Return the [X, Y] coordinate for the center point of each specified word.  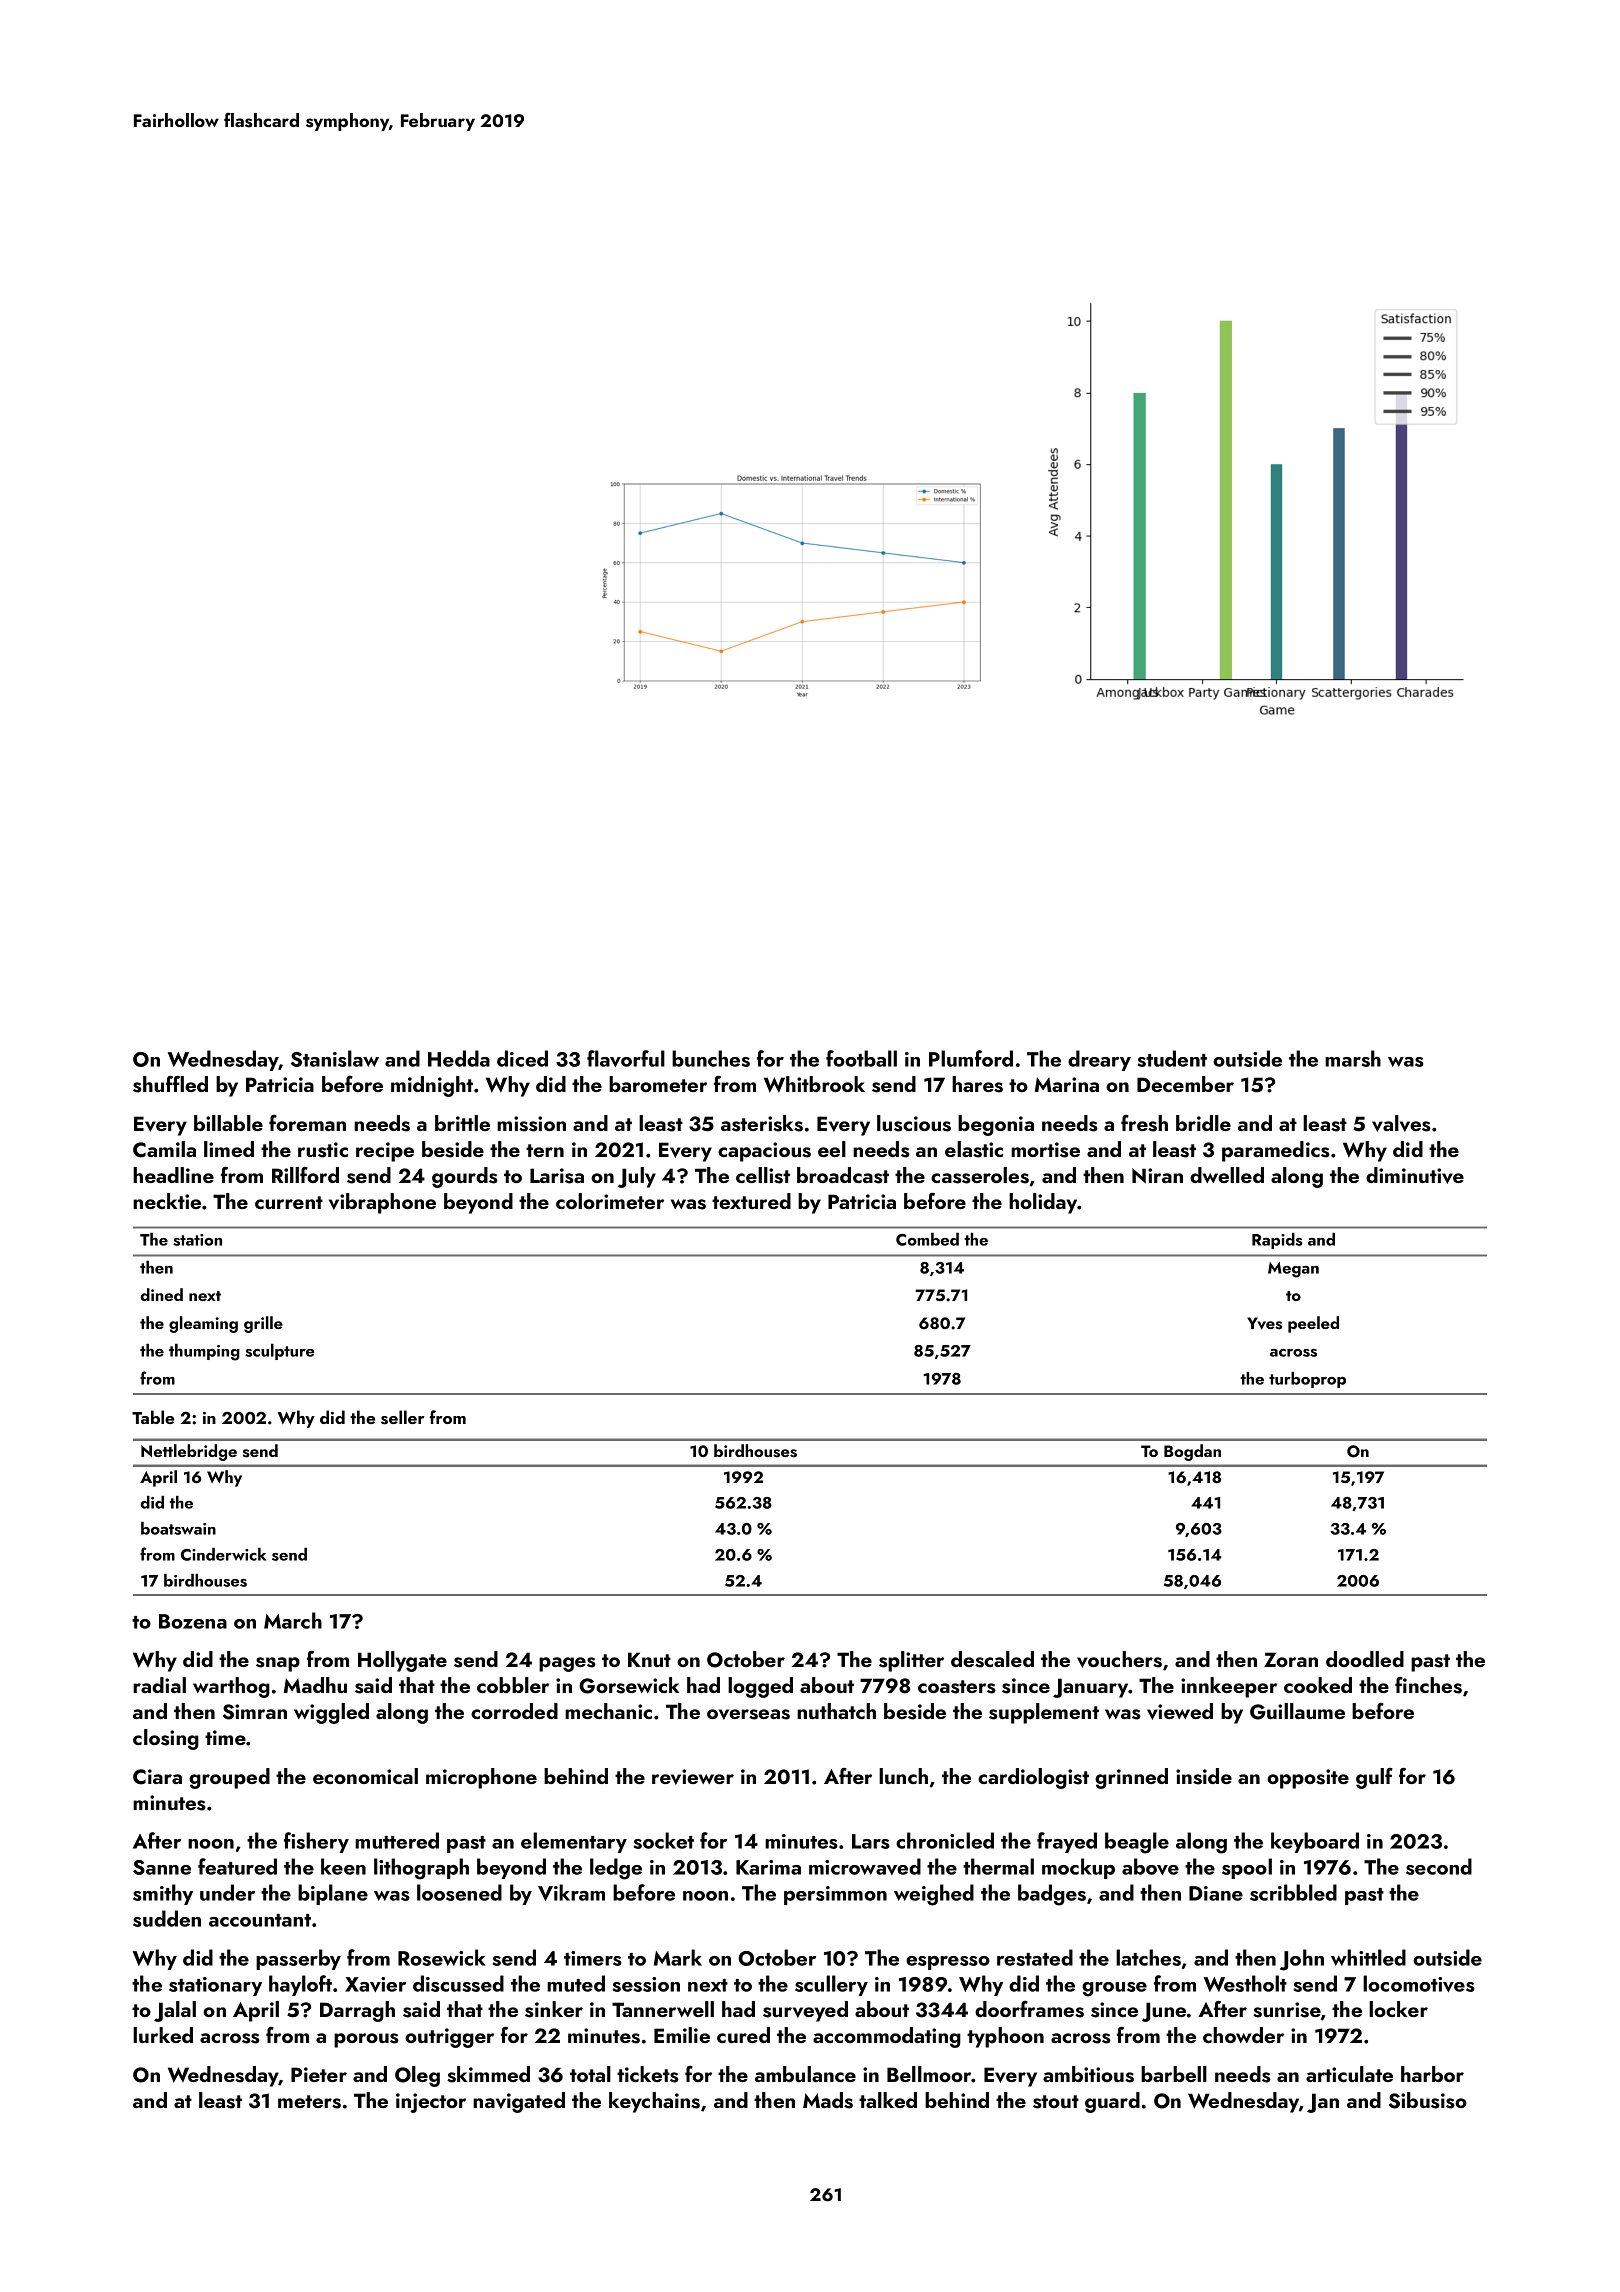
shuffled [170, 1084]
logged [760, 1687]
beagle [1137, 1843]
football [861, 1058]
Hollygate [402, 1661]
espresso [948, 1963]
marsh [1353, 1058]
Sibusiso [1428, 2100]
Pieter [319, 2074]
